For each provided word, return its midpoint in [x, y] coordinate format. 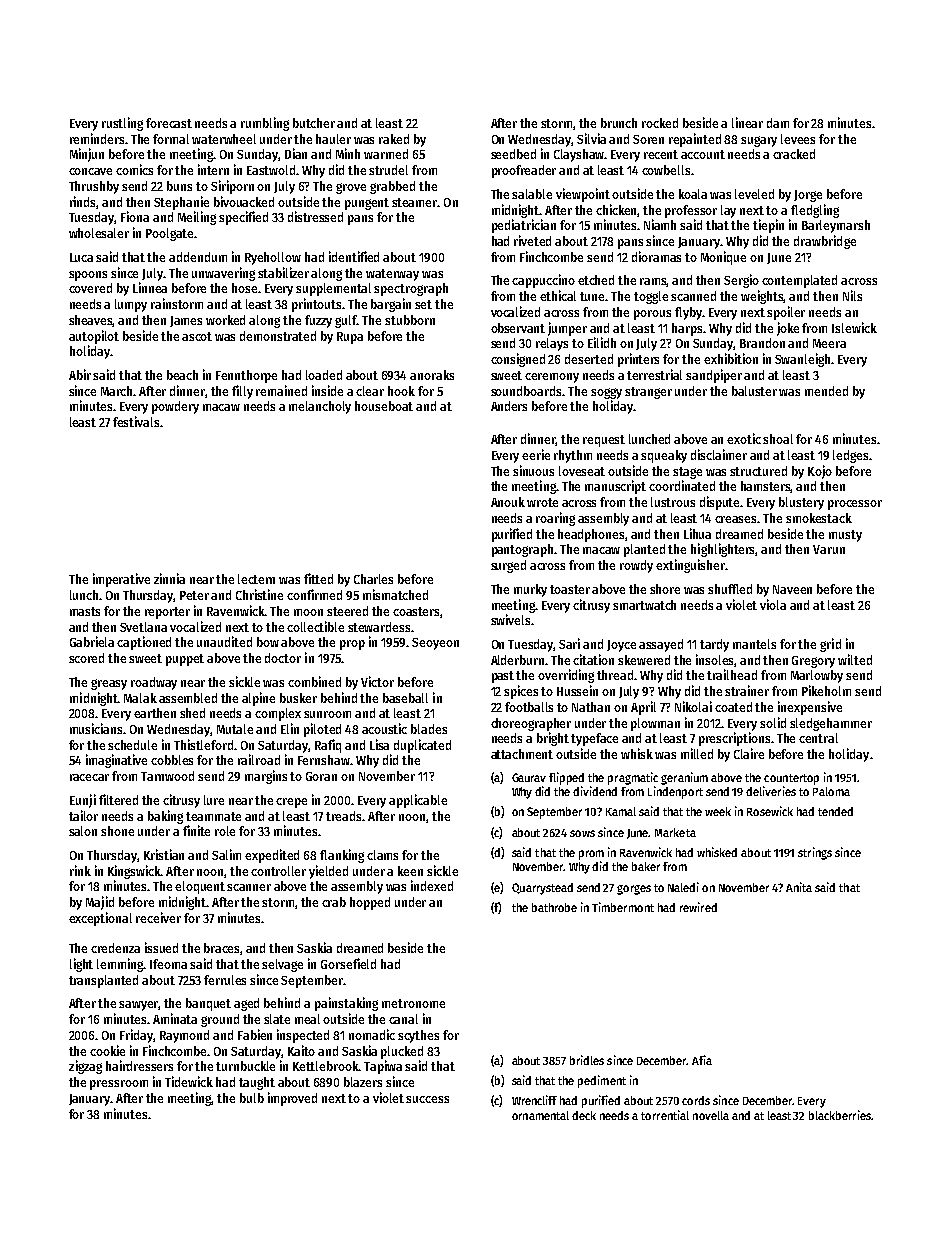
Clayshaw [579, 155]
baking [165, 817]
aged [246, 1004]
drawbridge [825, 242]
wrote [542, 502]
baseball [405, 698]
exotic [744, 438]
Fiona [135, 216]
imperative [121, 580]
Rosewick [770, 811]
